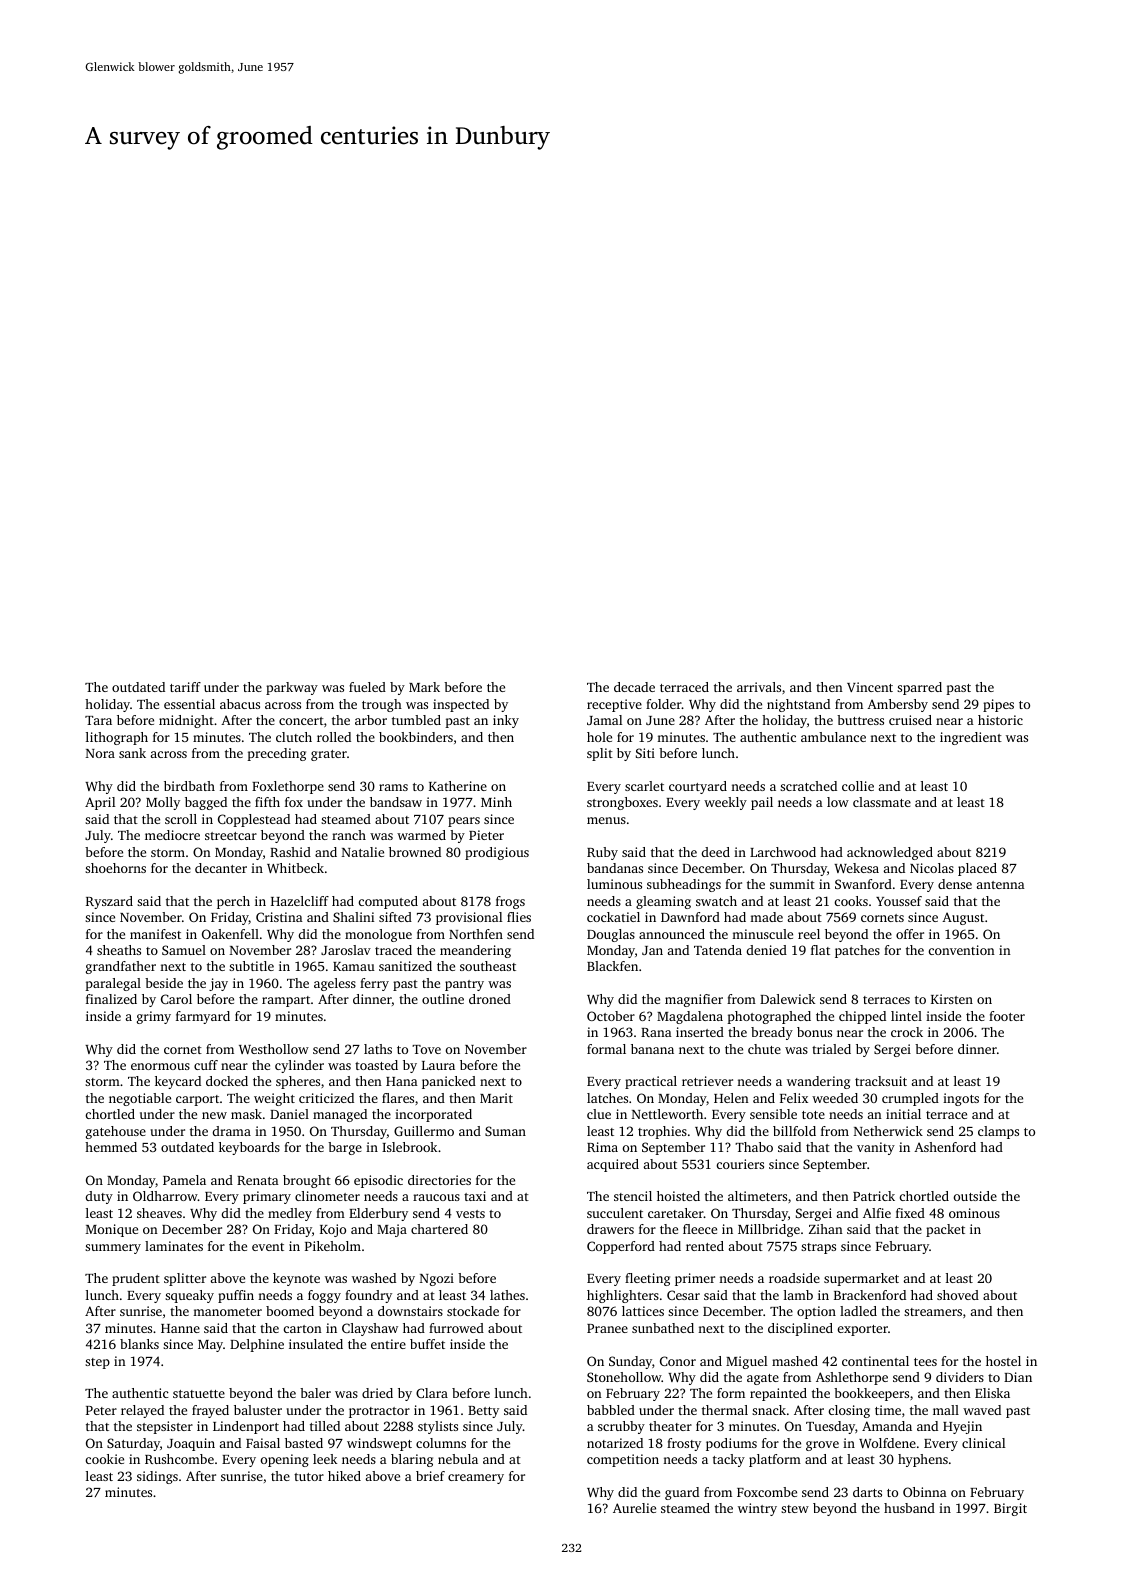 The width and height of the image is (1123, 1589). What do you see at coordinates (206, 1065) in the image?
I see `cuff` at bounding box center [206, 1065].
